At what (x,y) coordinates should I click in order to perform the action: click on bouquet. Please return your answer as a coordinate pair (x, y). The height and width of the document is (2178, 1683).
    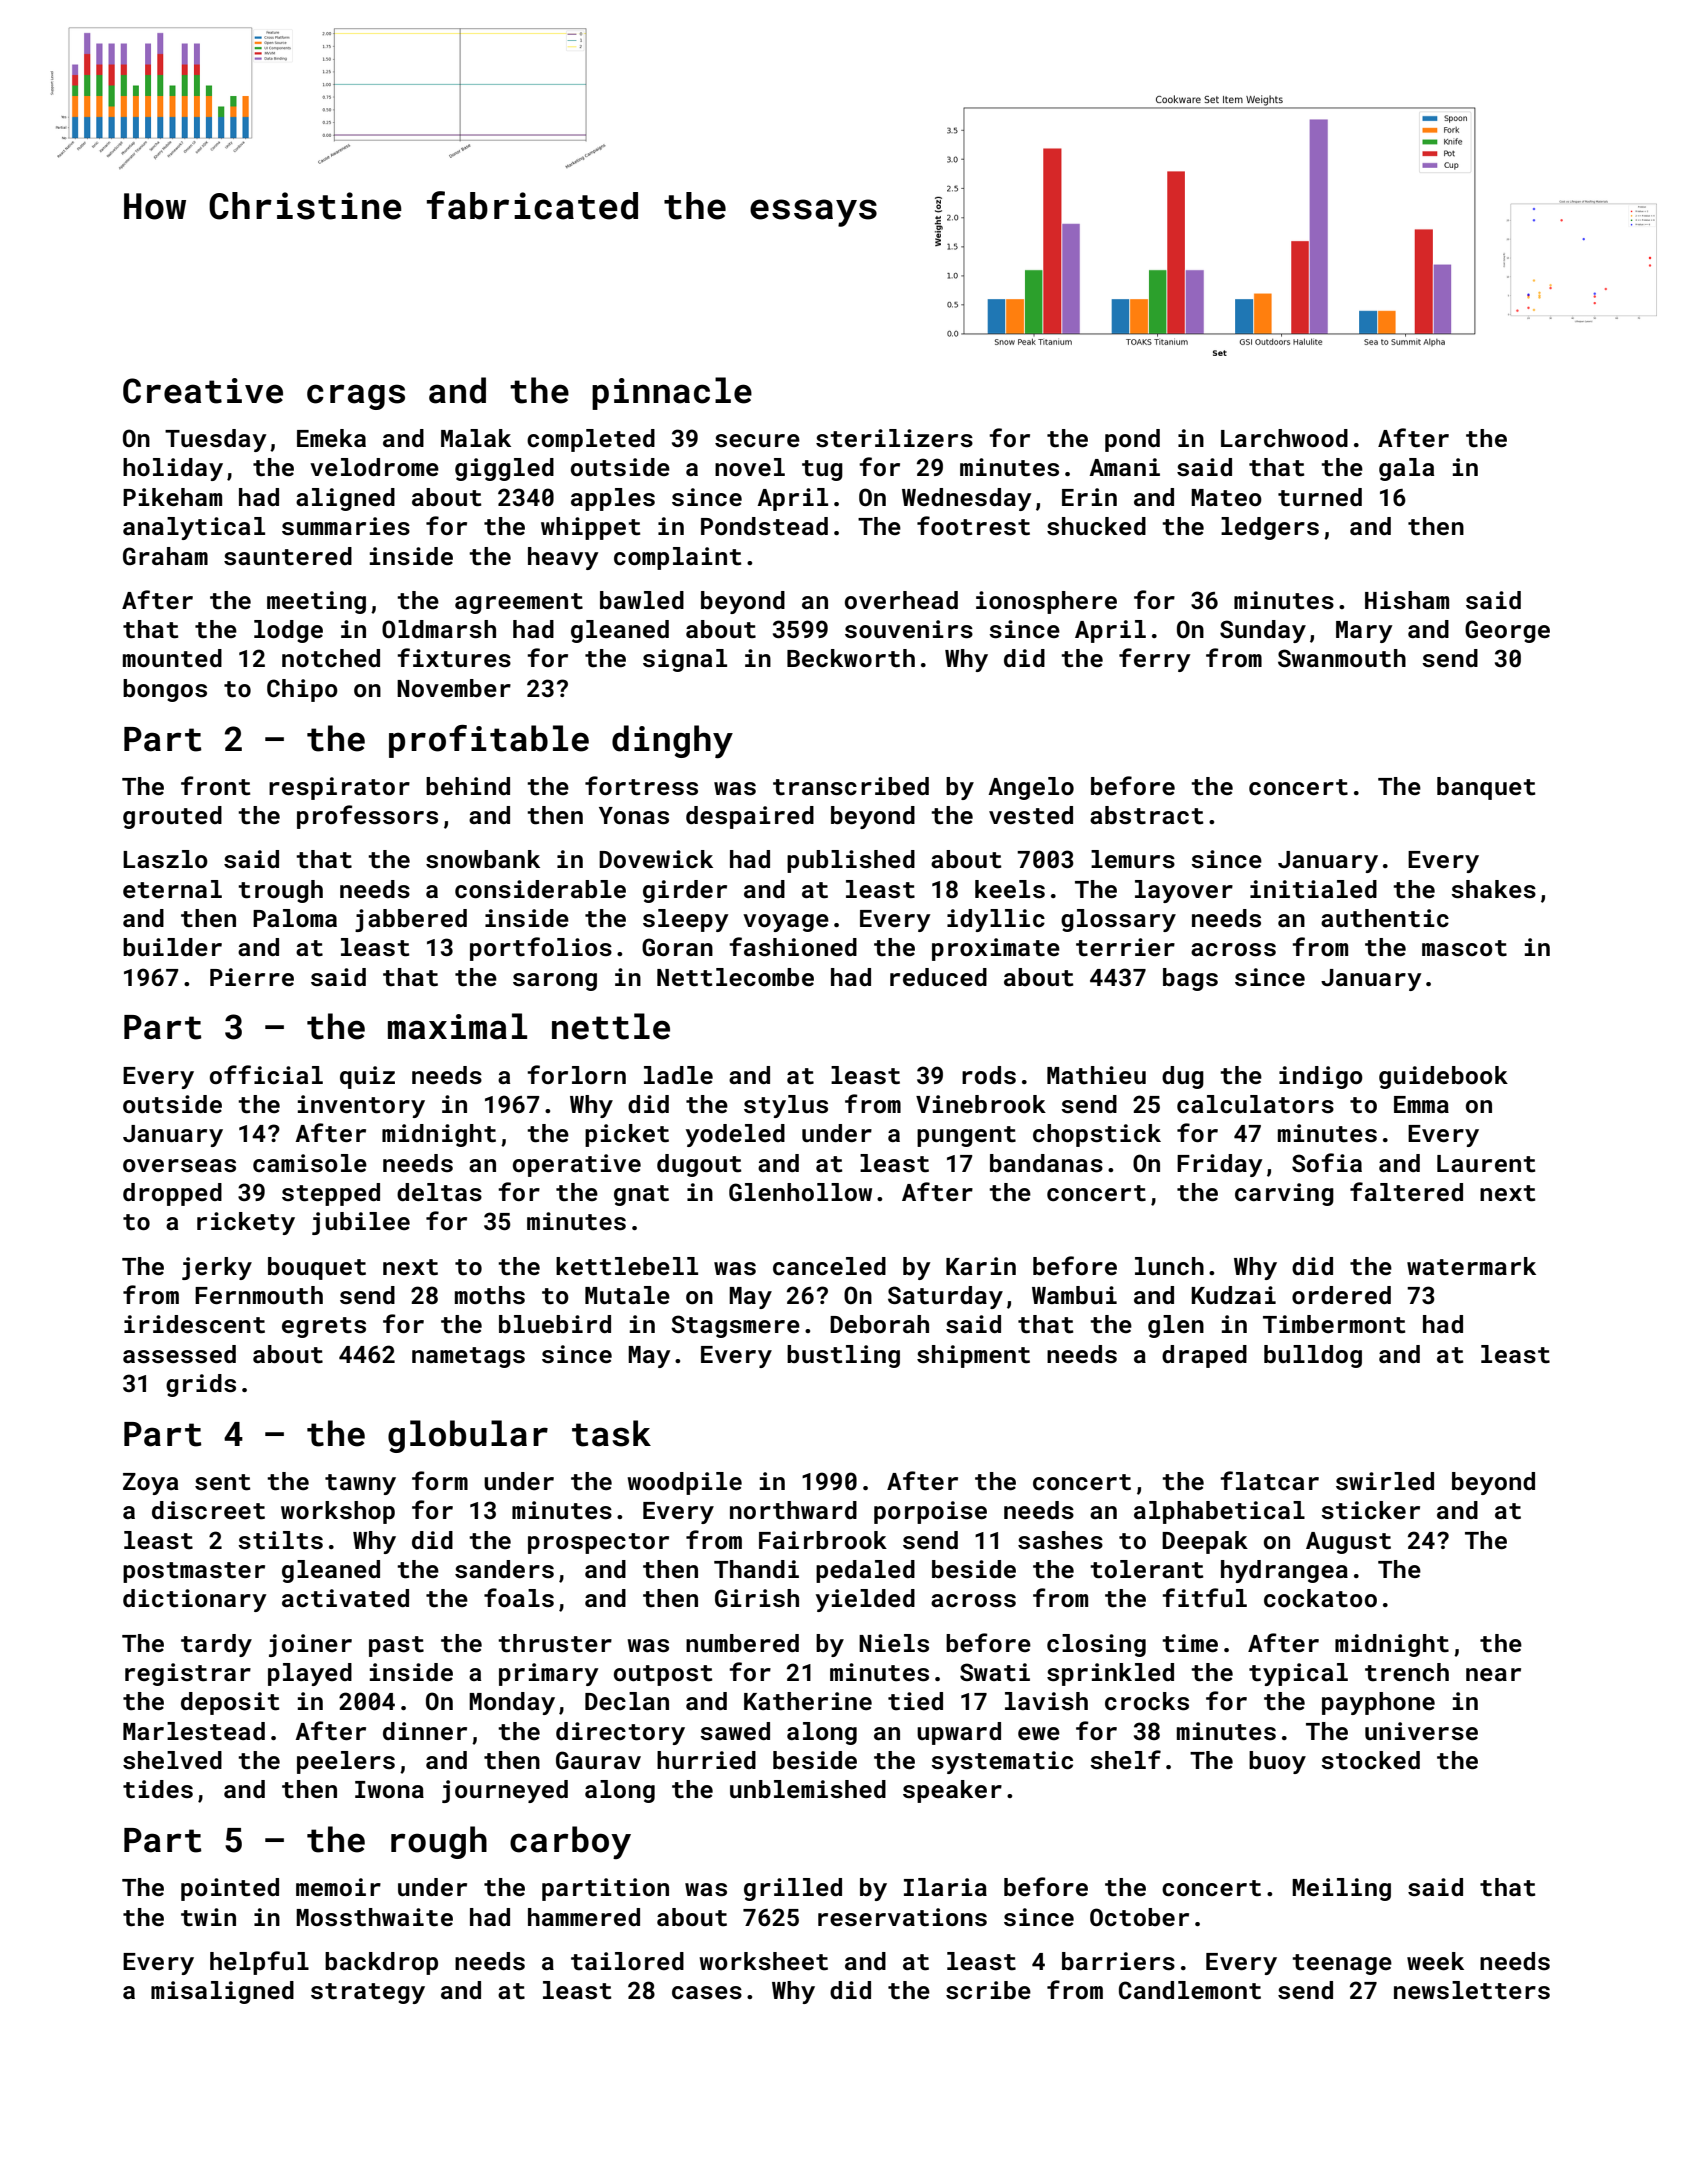
    Looking at the image, I should click on (317, 1268).
